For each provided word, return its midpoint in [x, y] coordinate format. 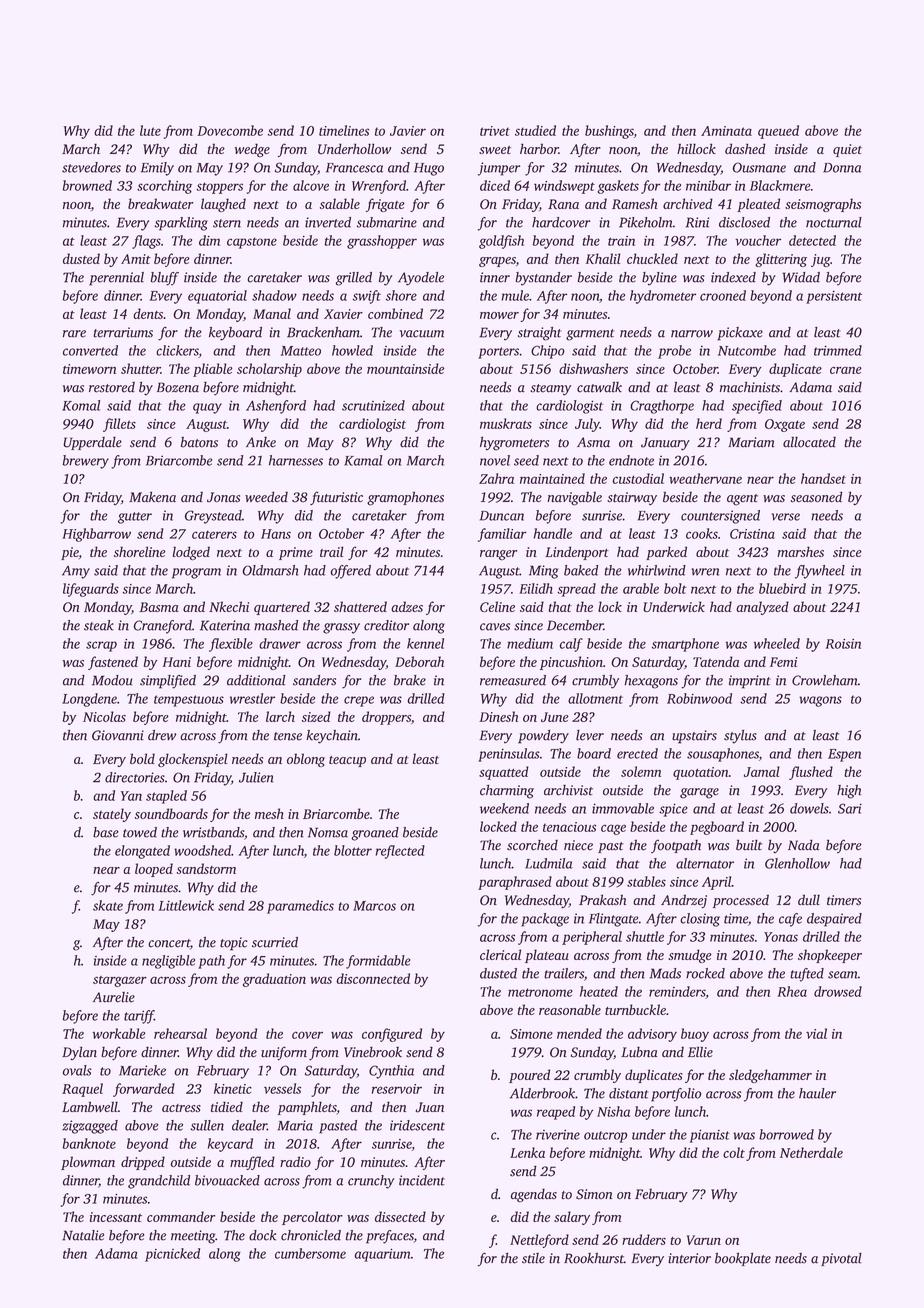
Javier [408, 131]
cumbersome [310, 1253]
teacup [347, 761]
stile [533, 1258]
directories [135, 777]
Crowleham [825, 680]
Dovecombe [230, 130]
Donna [842, 168]
